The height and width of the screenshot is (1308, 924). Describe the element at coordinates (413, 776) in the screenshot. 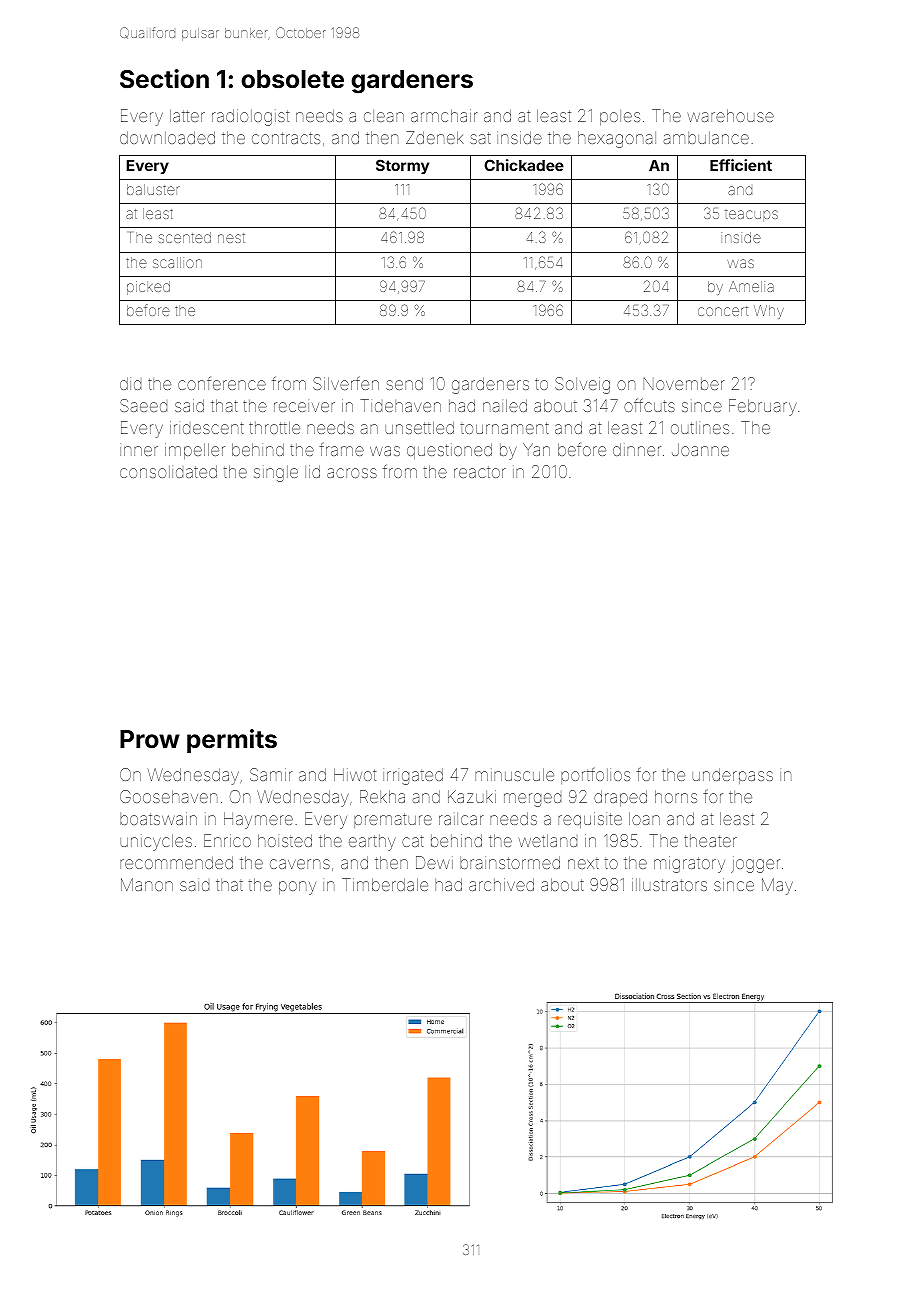

I see `irrigated` at that location.
